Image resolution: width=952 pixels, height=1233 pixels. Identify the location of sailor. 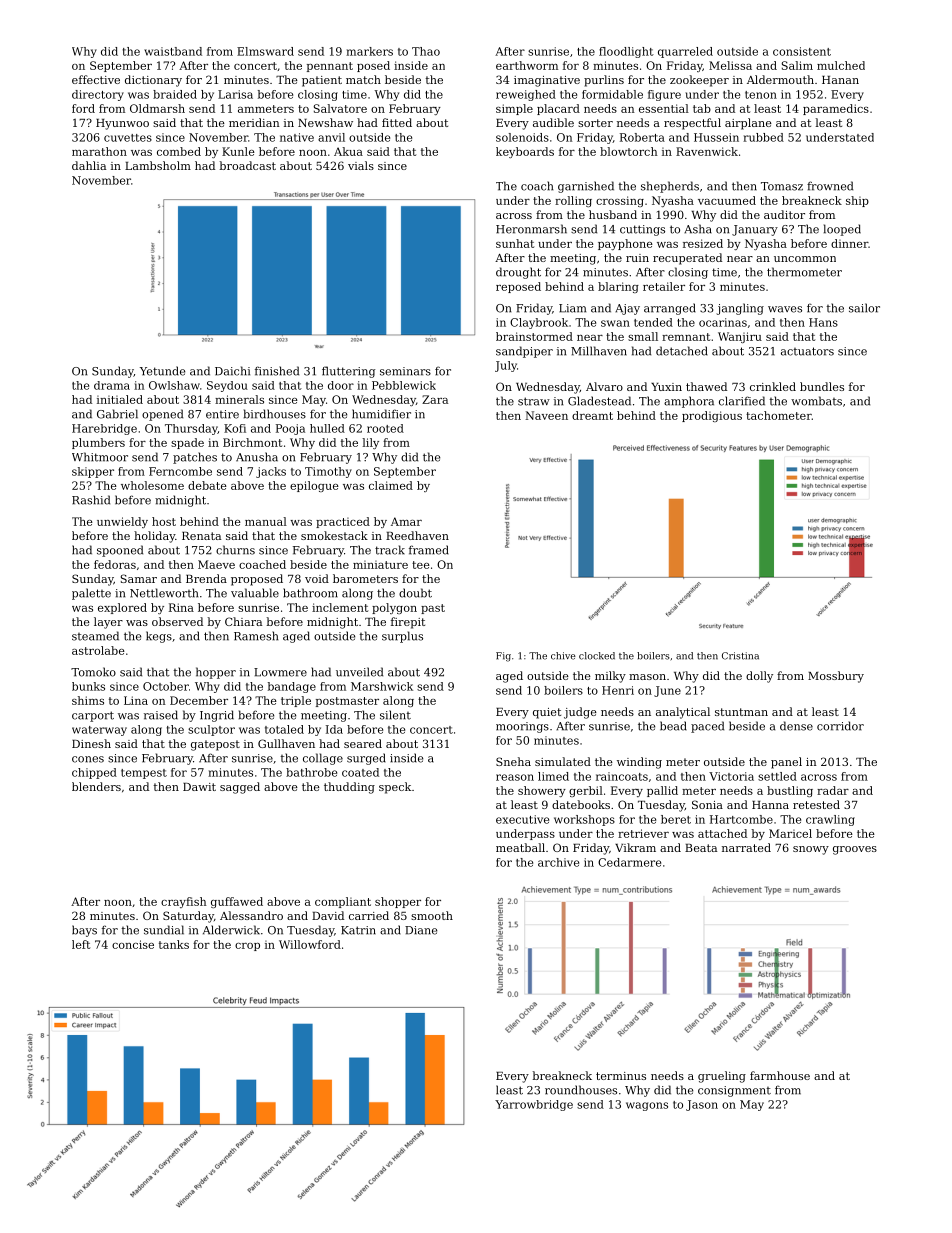
(864, 308).
